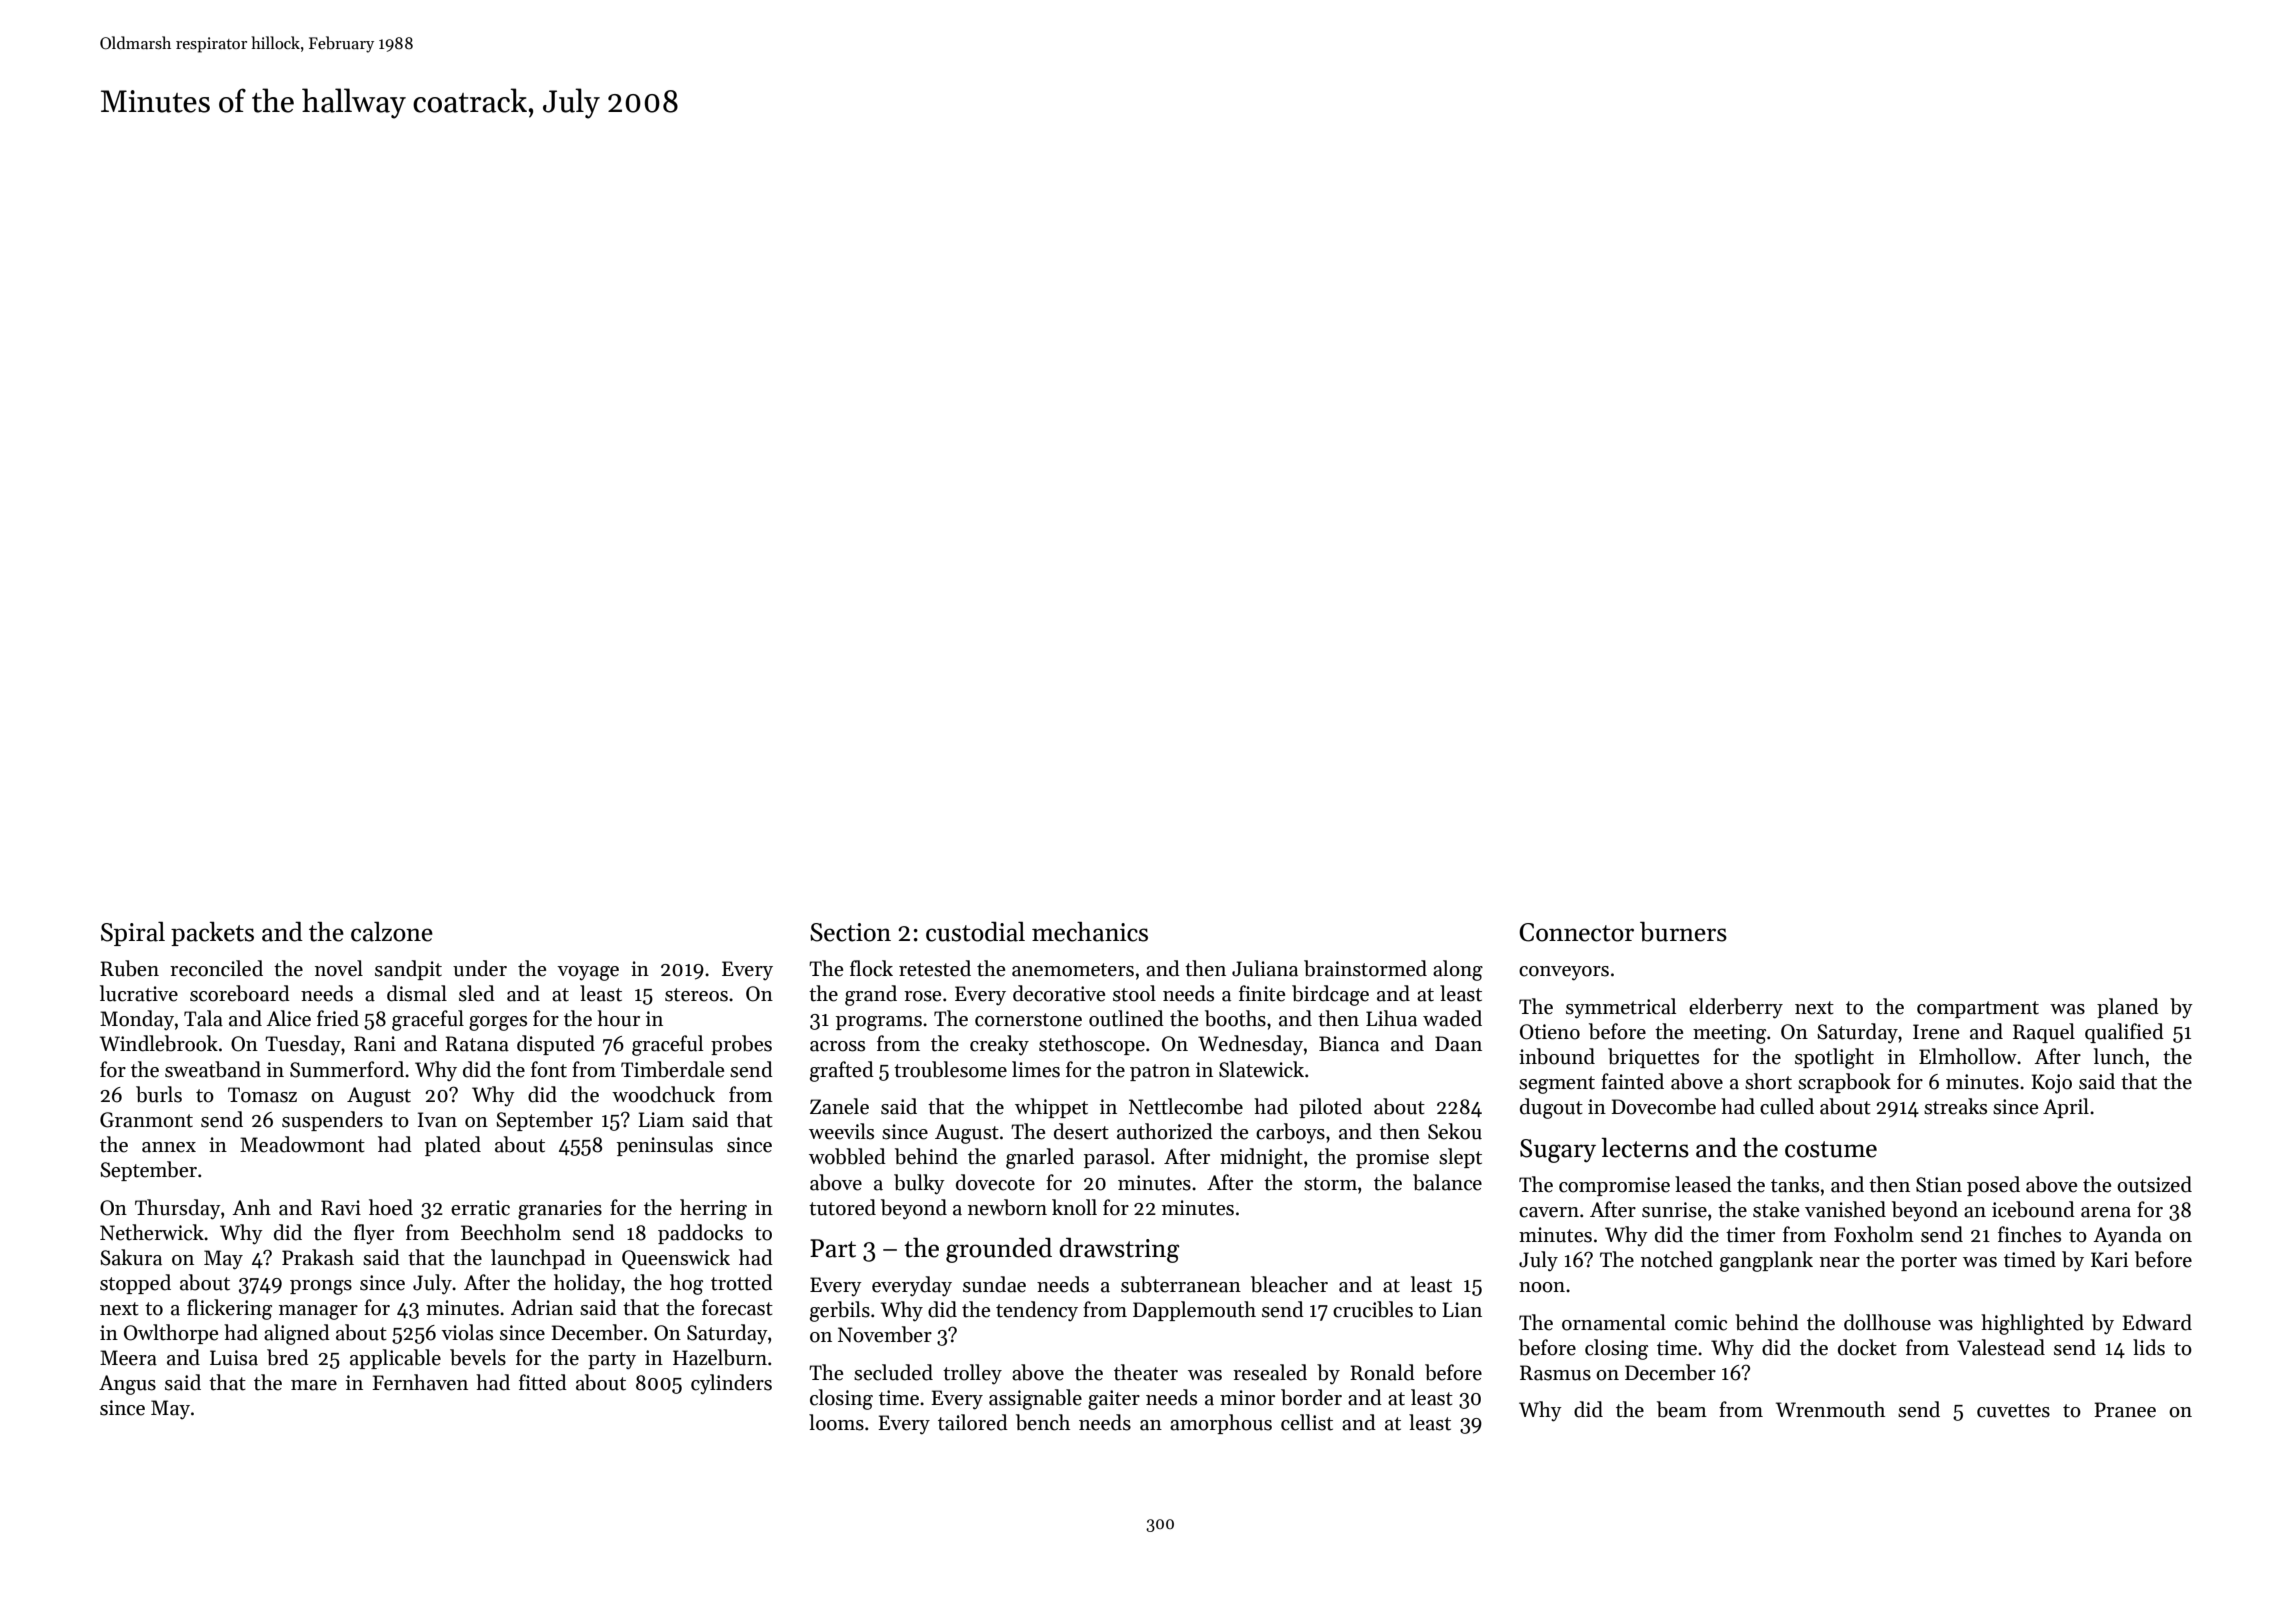 The height and width of the page is (1620, 2292). What do you see at coordinates (1059, 993) in the page?
I see `decorative` at bounding box center [1059, 993].
